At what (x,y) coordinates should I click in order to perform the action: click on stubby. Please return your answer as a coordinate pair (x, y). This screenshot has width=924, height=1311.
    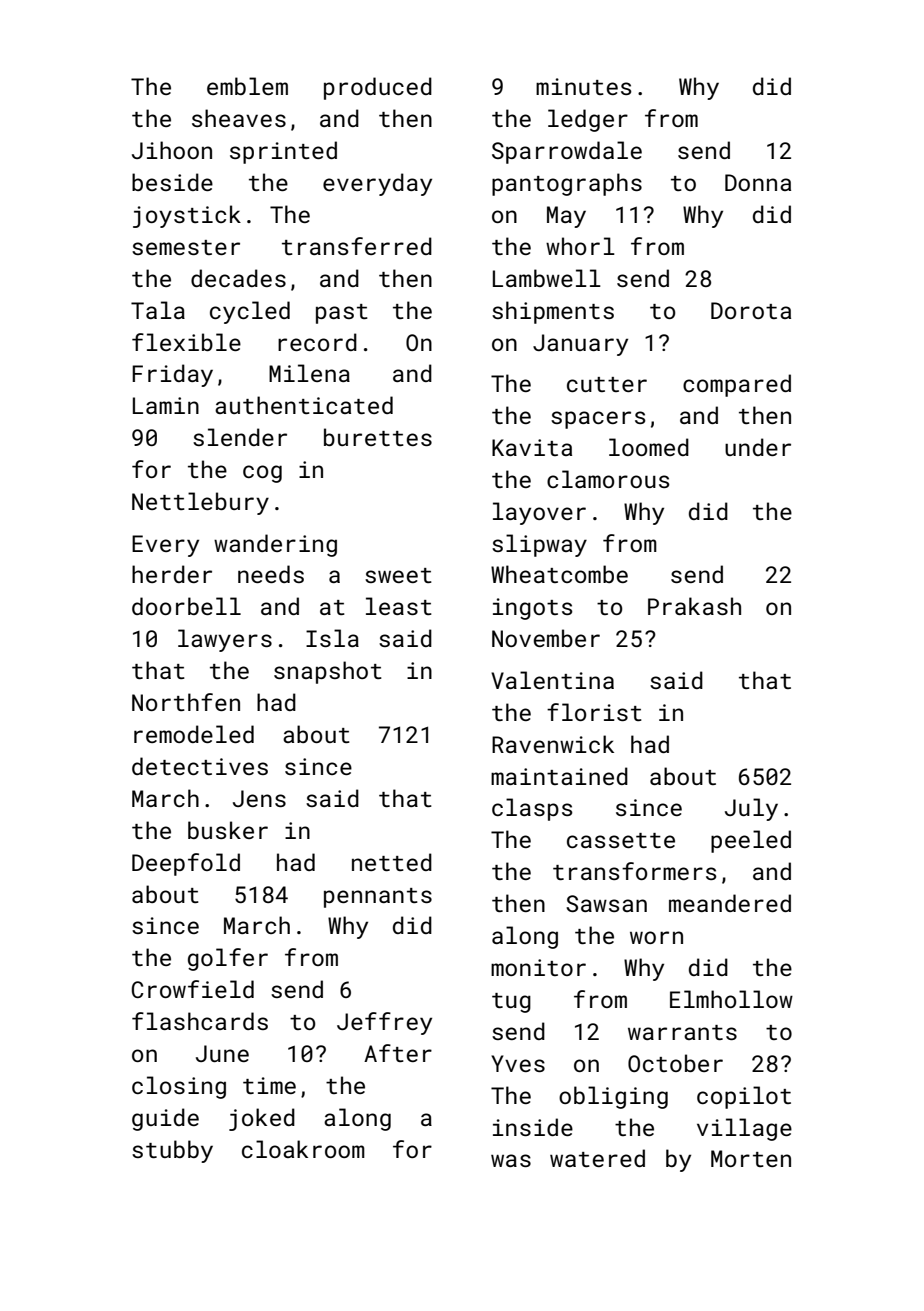
    Looking at the image, I should click on (172, 1151).
